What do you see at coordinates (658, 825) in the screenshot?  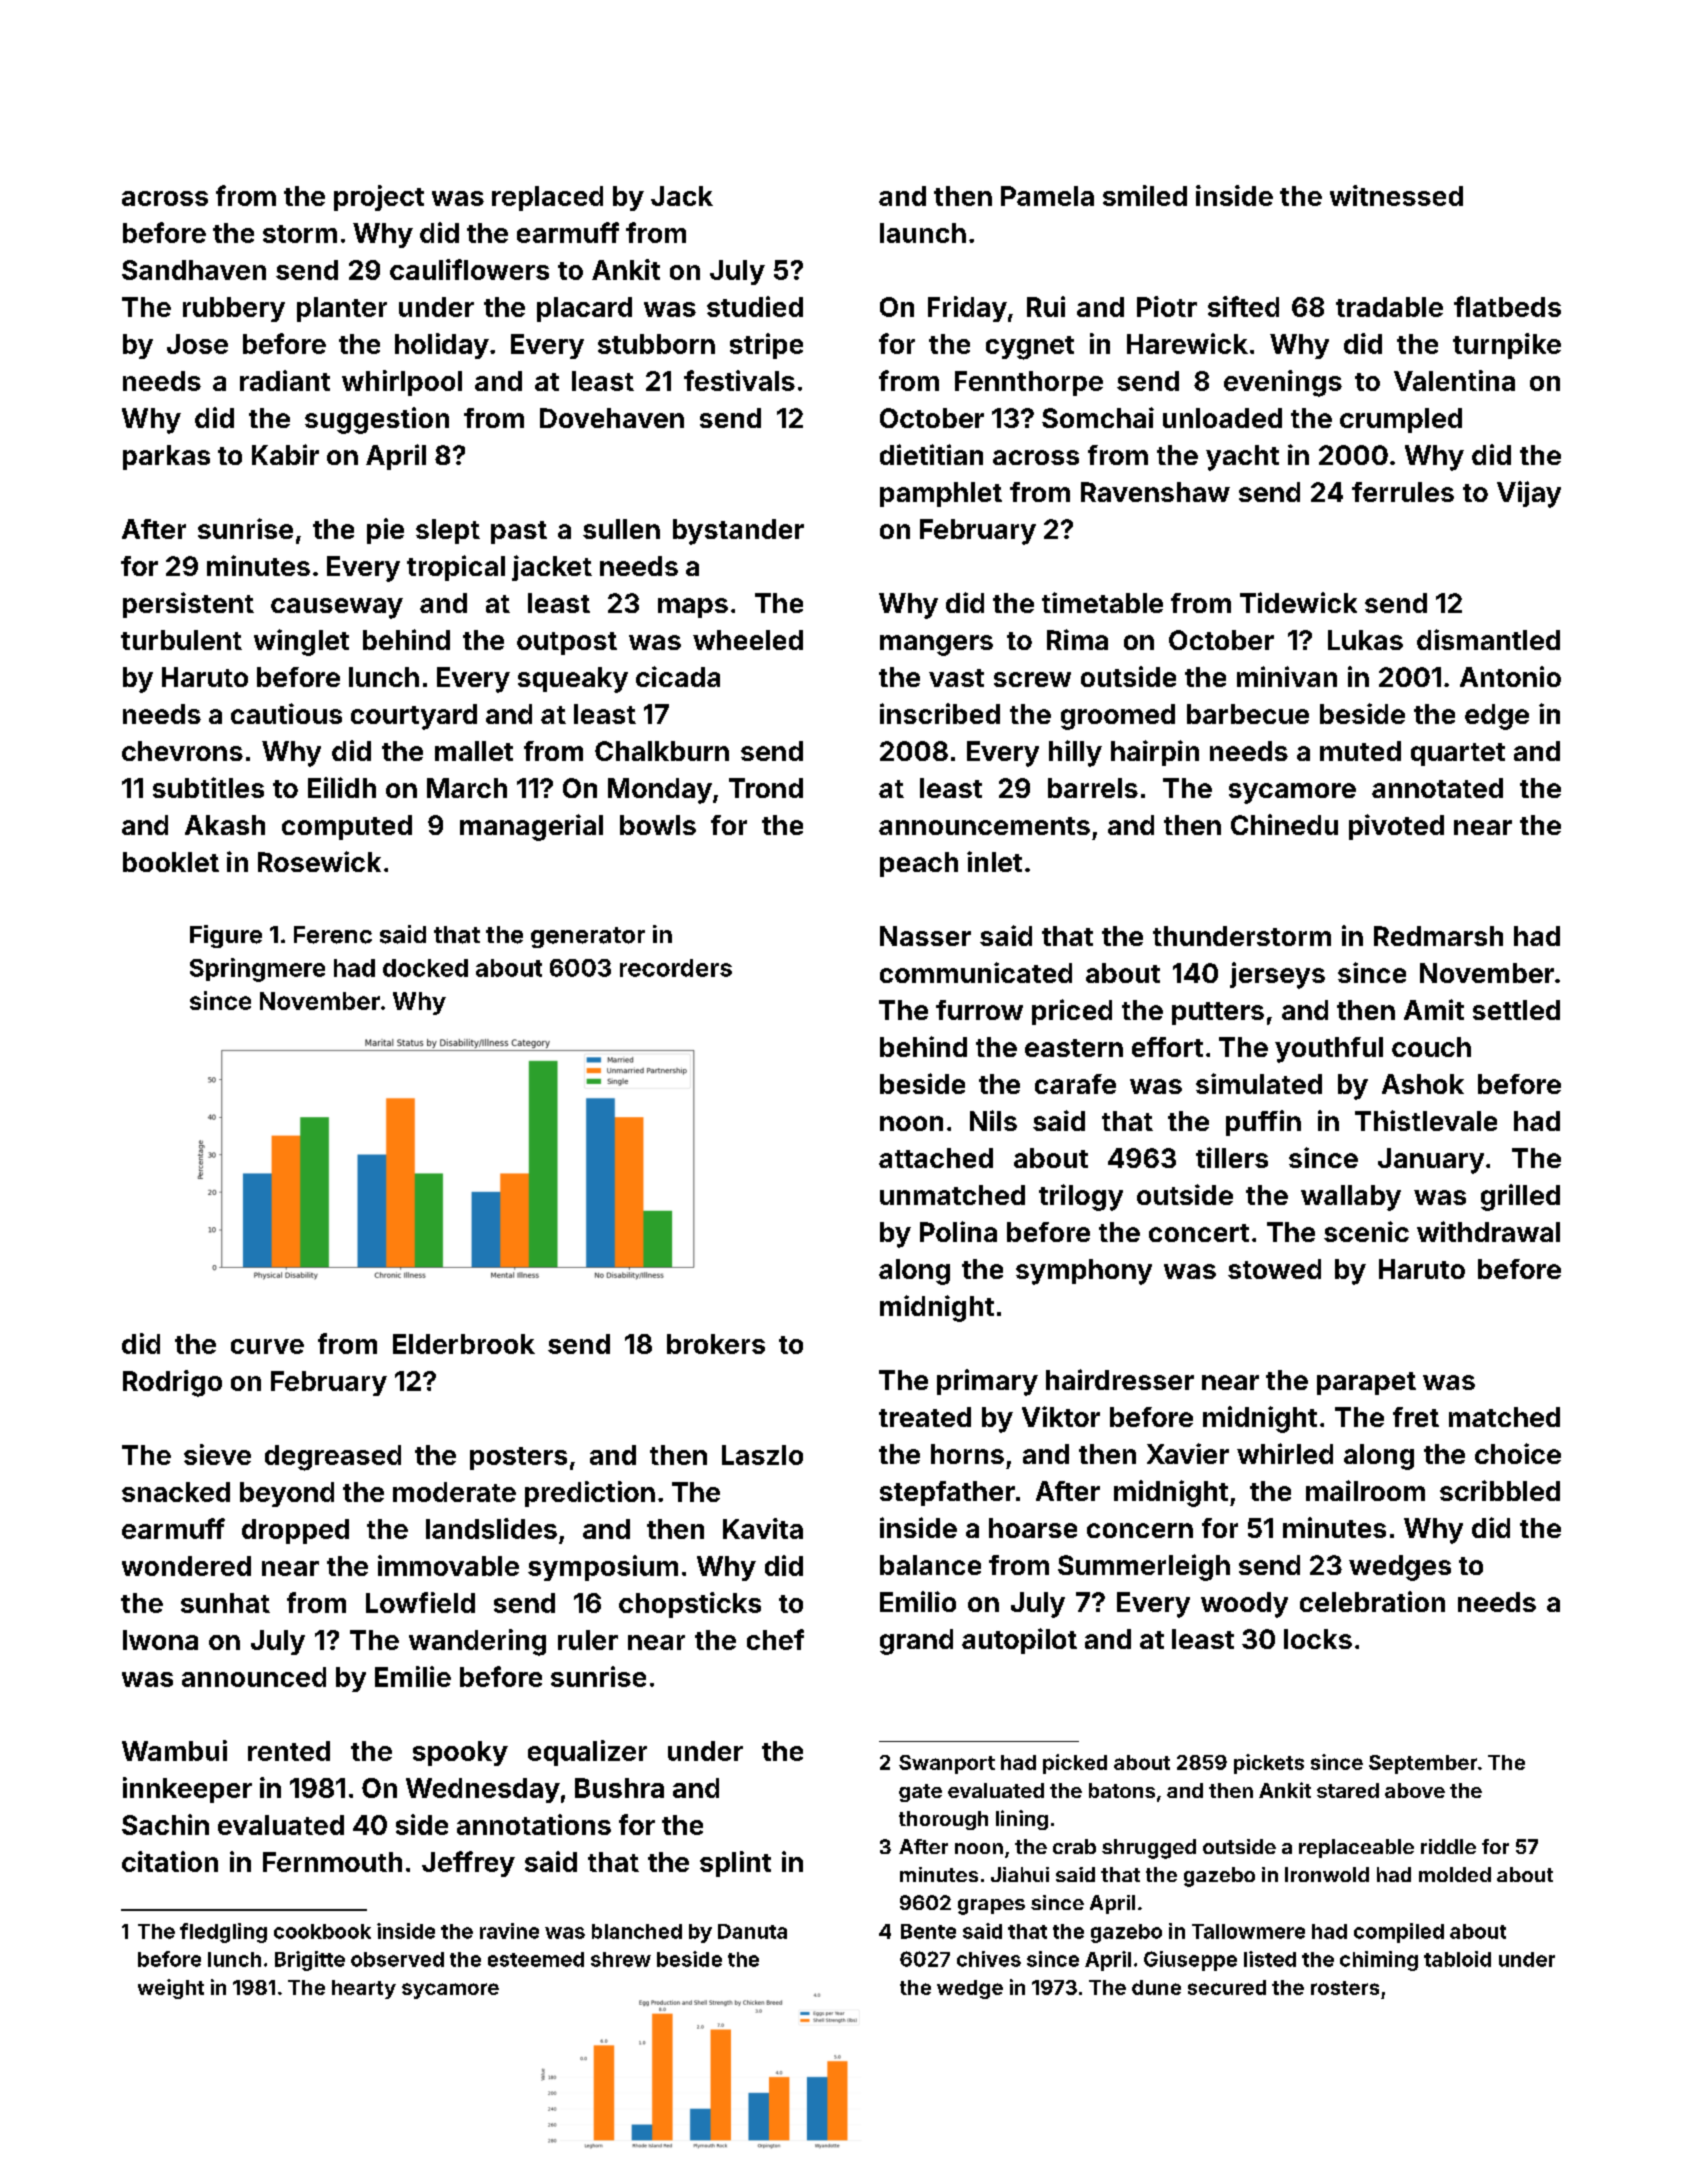 I see `bowls` at bounding box center [658, 825].
